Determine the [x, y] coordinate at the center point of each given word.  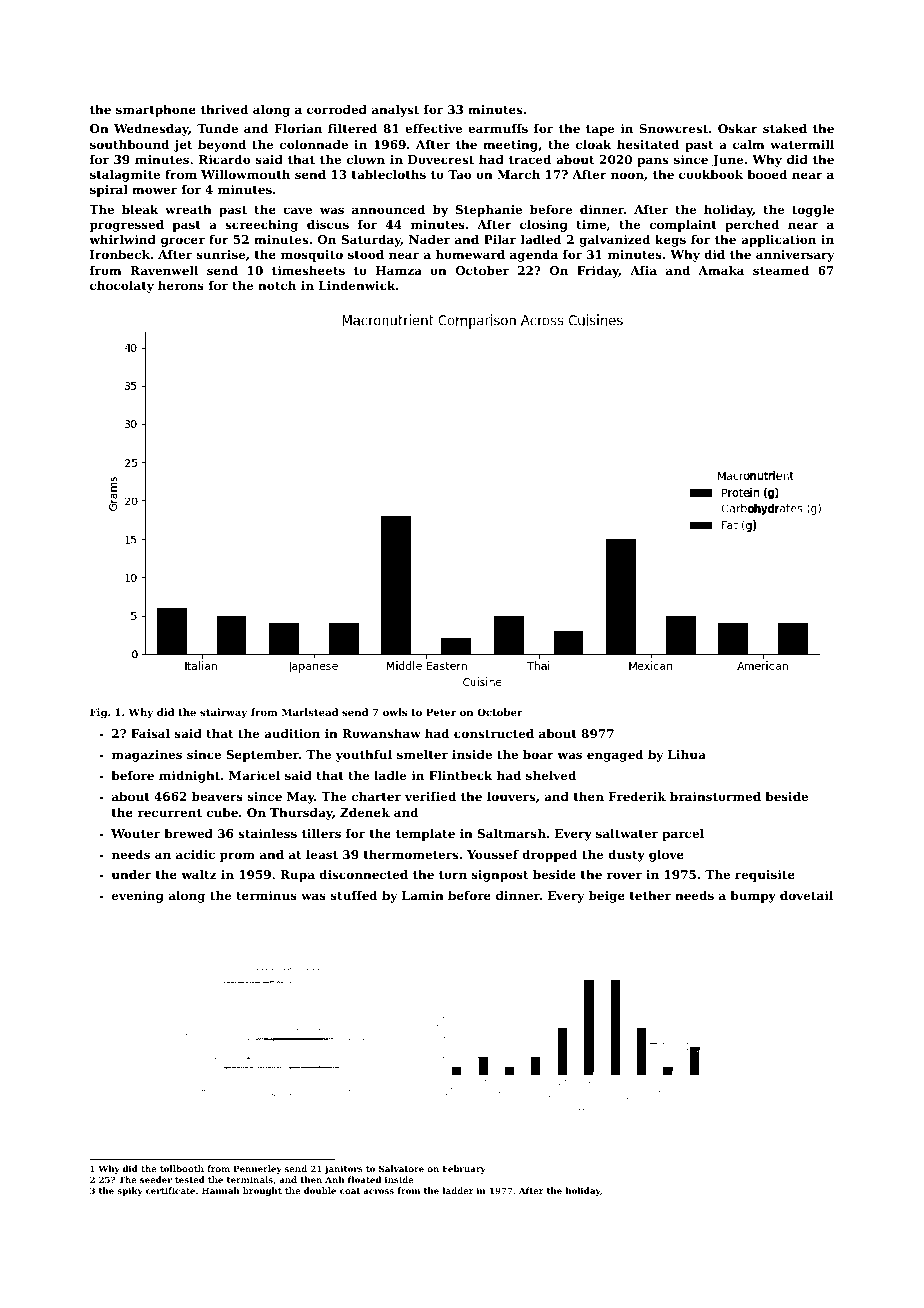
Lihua [687, 754]
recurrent [170, 813]
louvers [511, 796]
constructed [494, 733]
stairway [223, 713]
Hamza [399, 270]
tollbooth [182, 1168]
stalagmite [125, 176]
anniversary [795, 256]
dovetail [806, 895]
